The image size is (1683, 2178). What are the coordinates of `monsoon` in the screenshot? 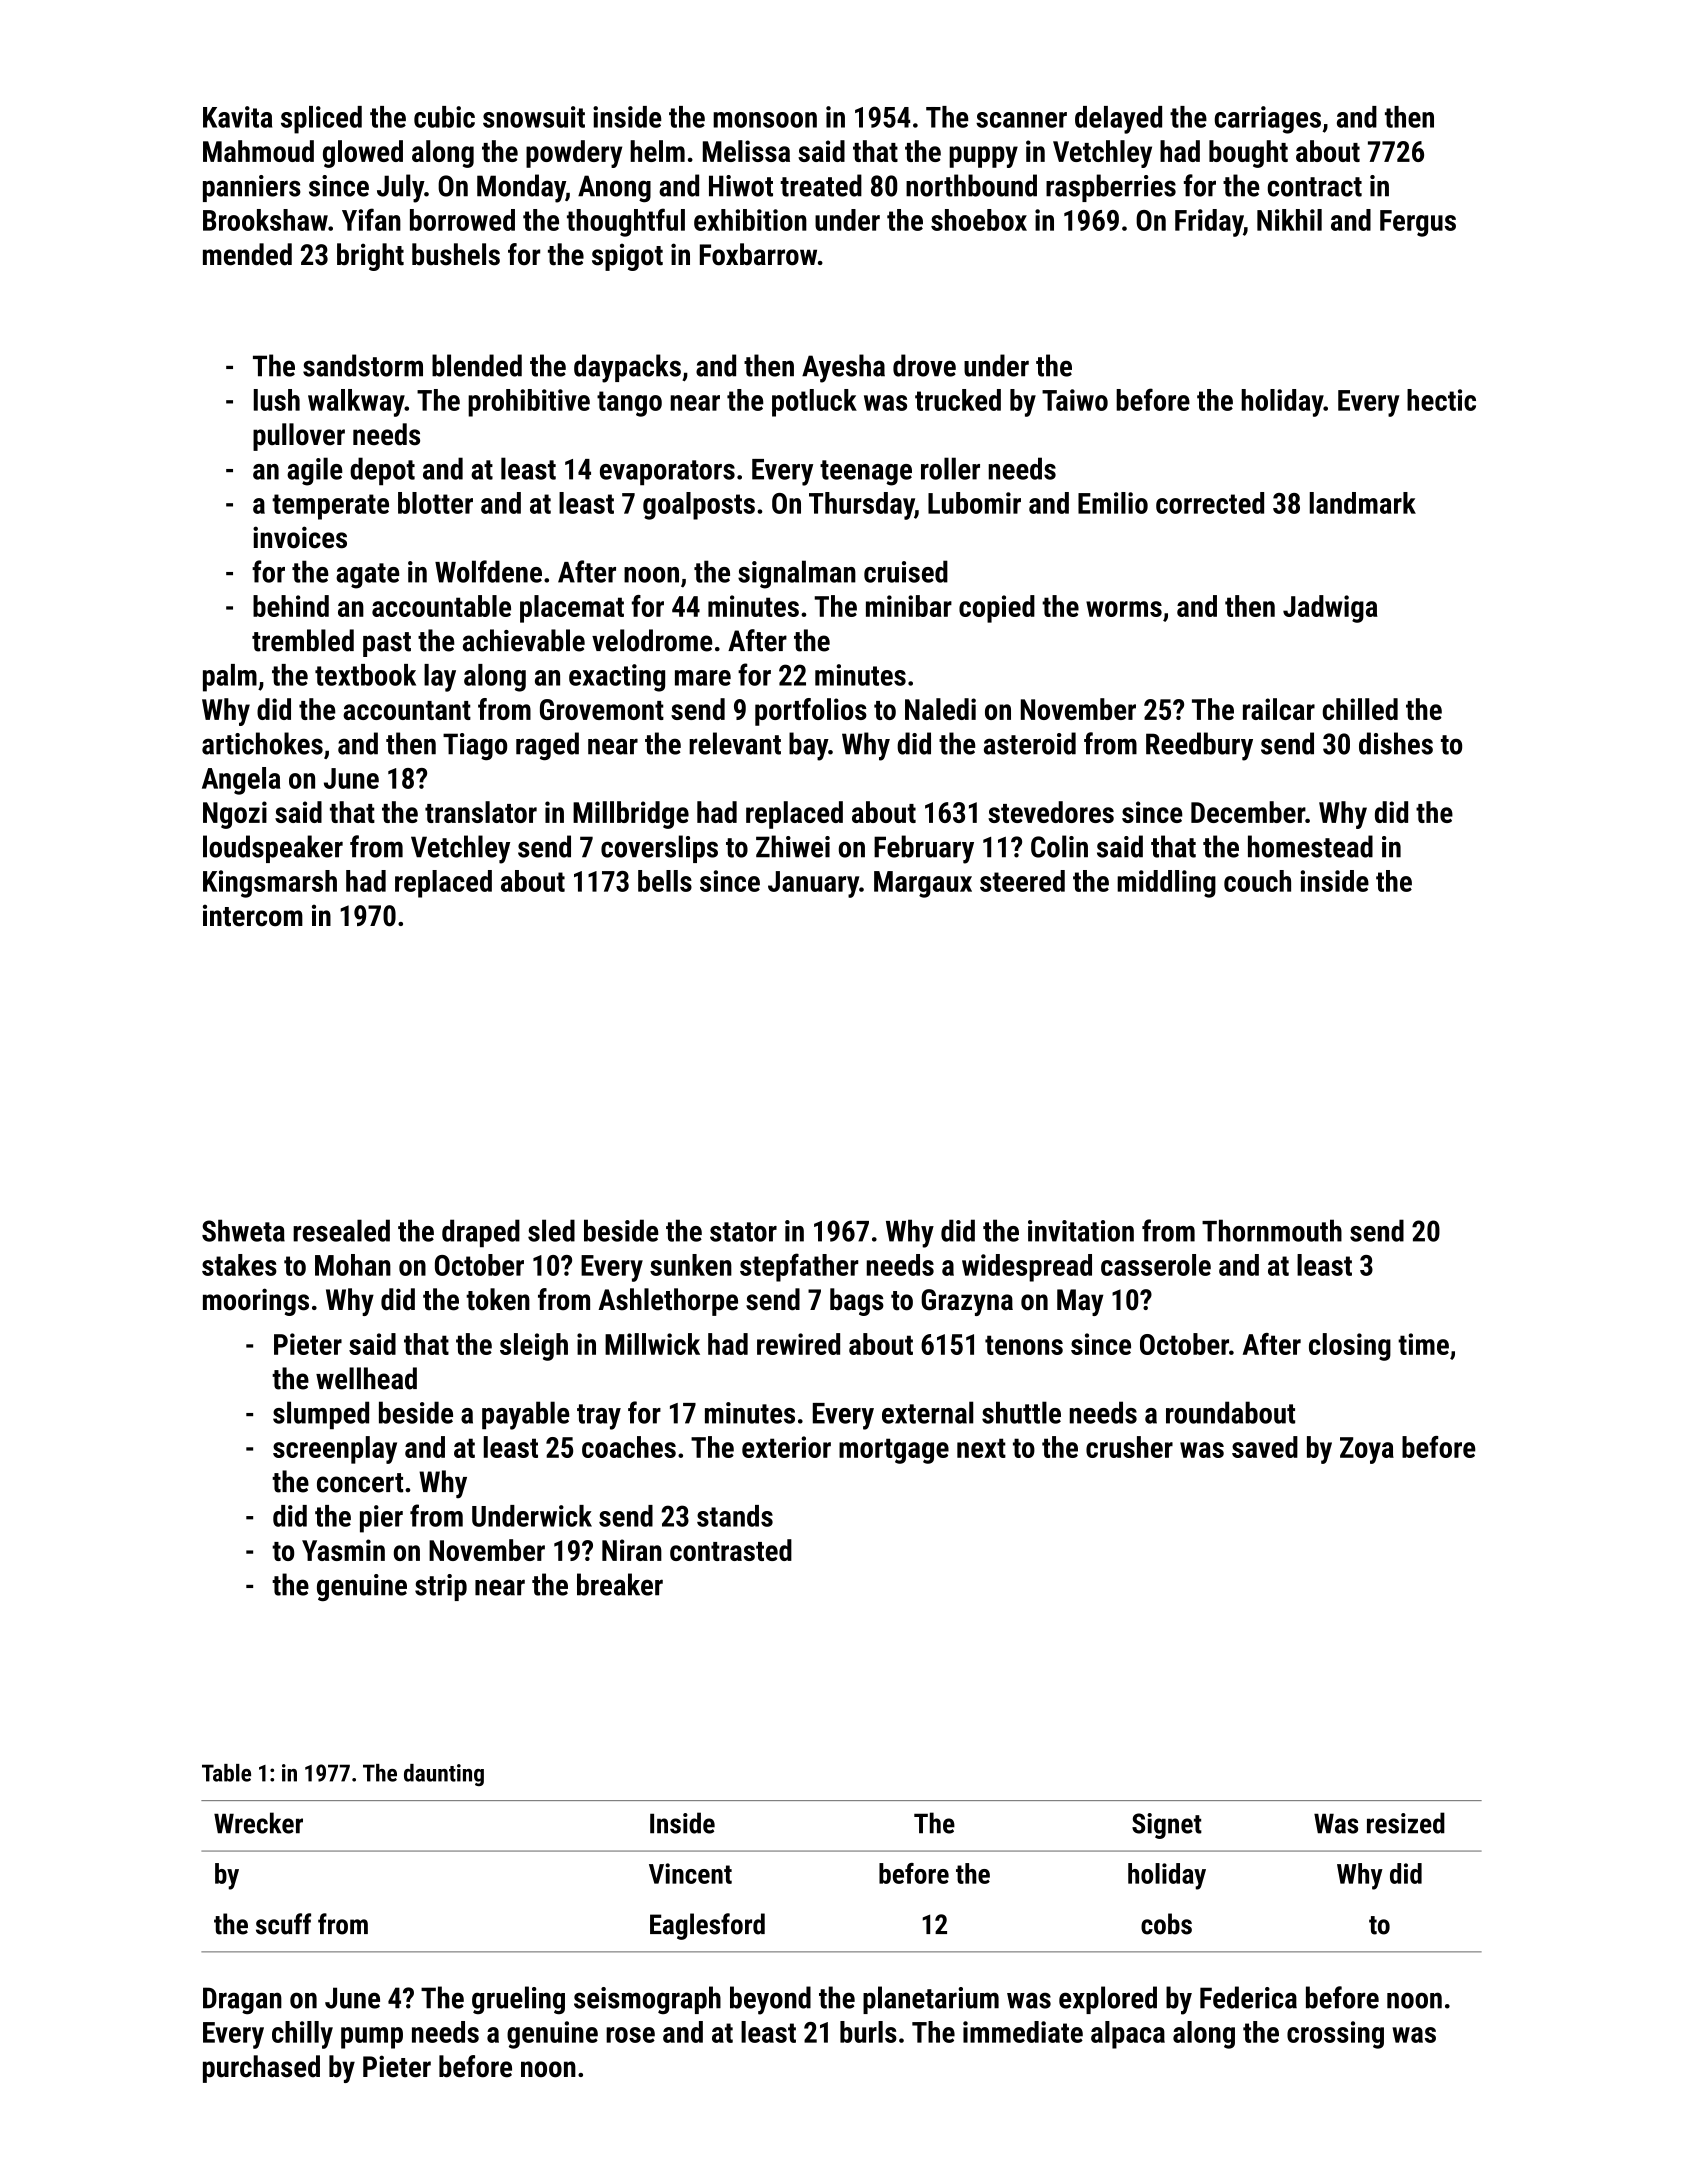 It's located at (765, 120).
